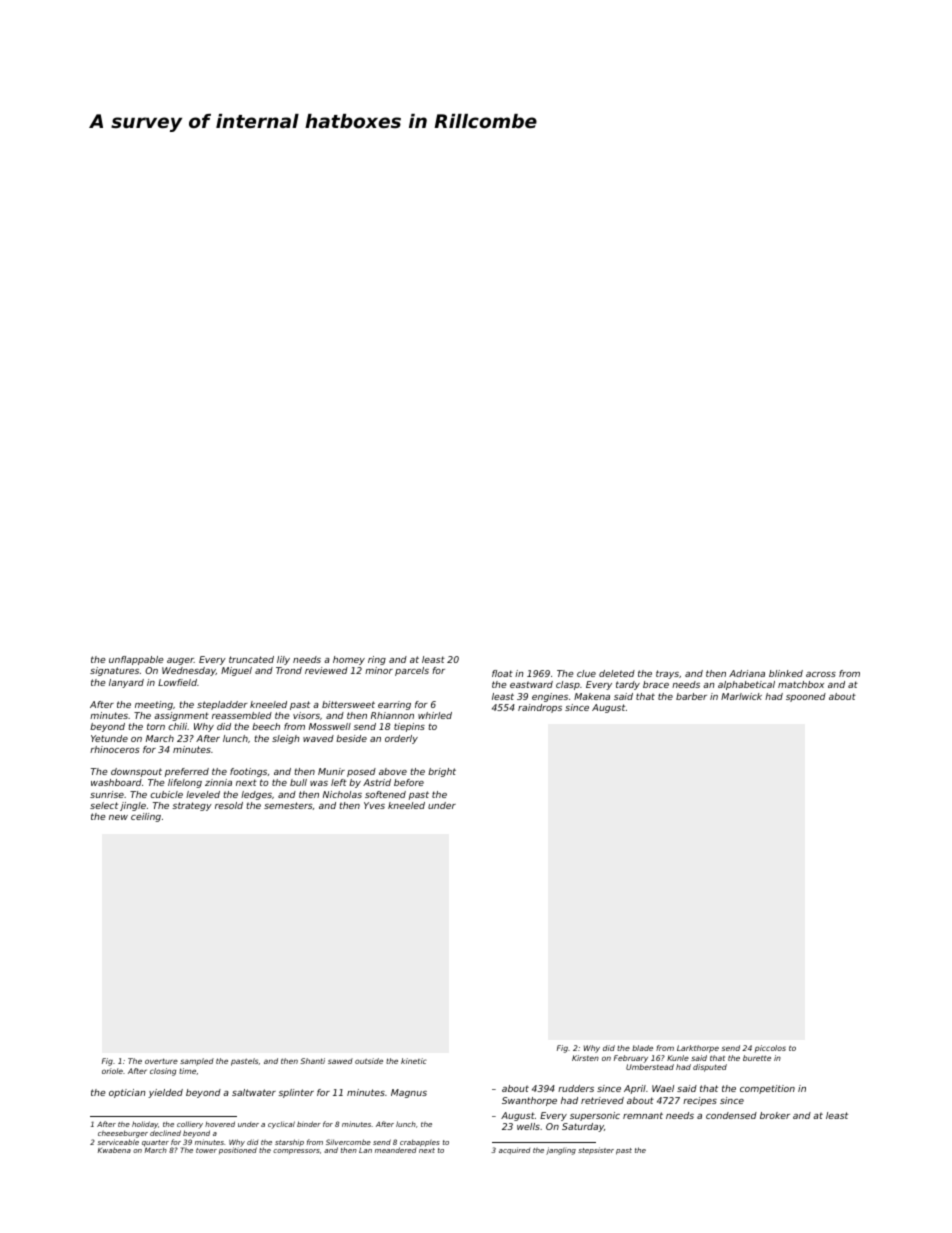  I want to click on Larkthorpe, so click(698, 1049).
